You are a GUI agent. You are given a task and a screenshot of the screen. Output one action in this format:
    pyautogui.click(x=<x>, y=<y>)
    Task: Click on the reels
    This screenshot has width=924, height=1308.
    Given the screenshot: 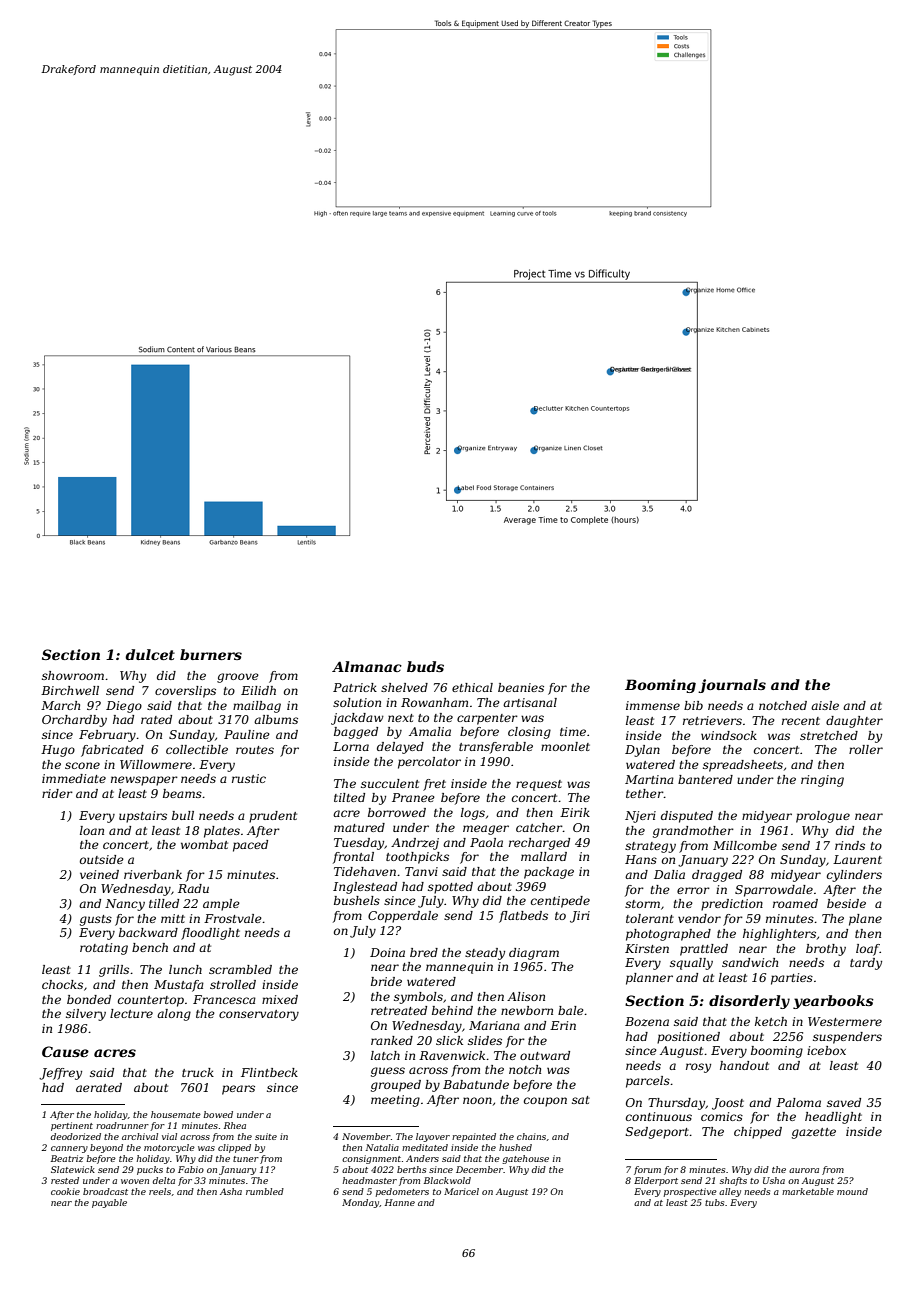 What is the action you would take?
    pyautogui.click(x=160, y=1191)
